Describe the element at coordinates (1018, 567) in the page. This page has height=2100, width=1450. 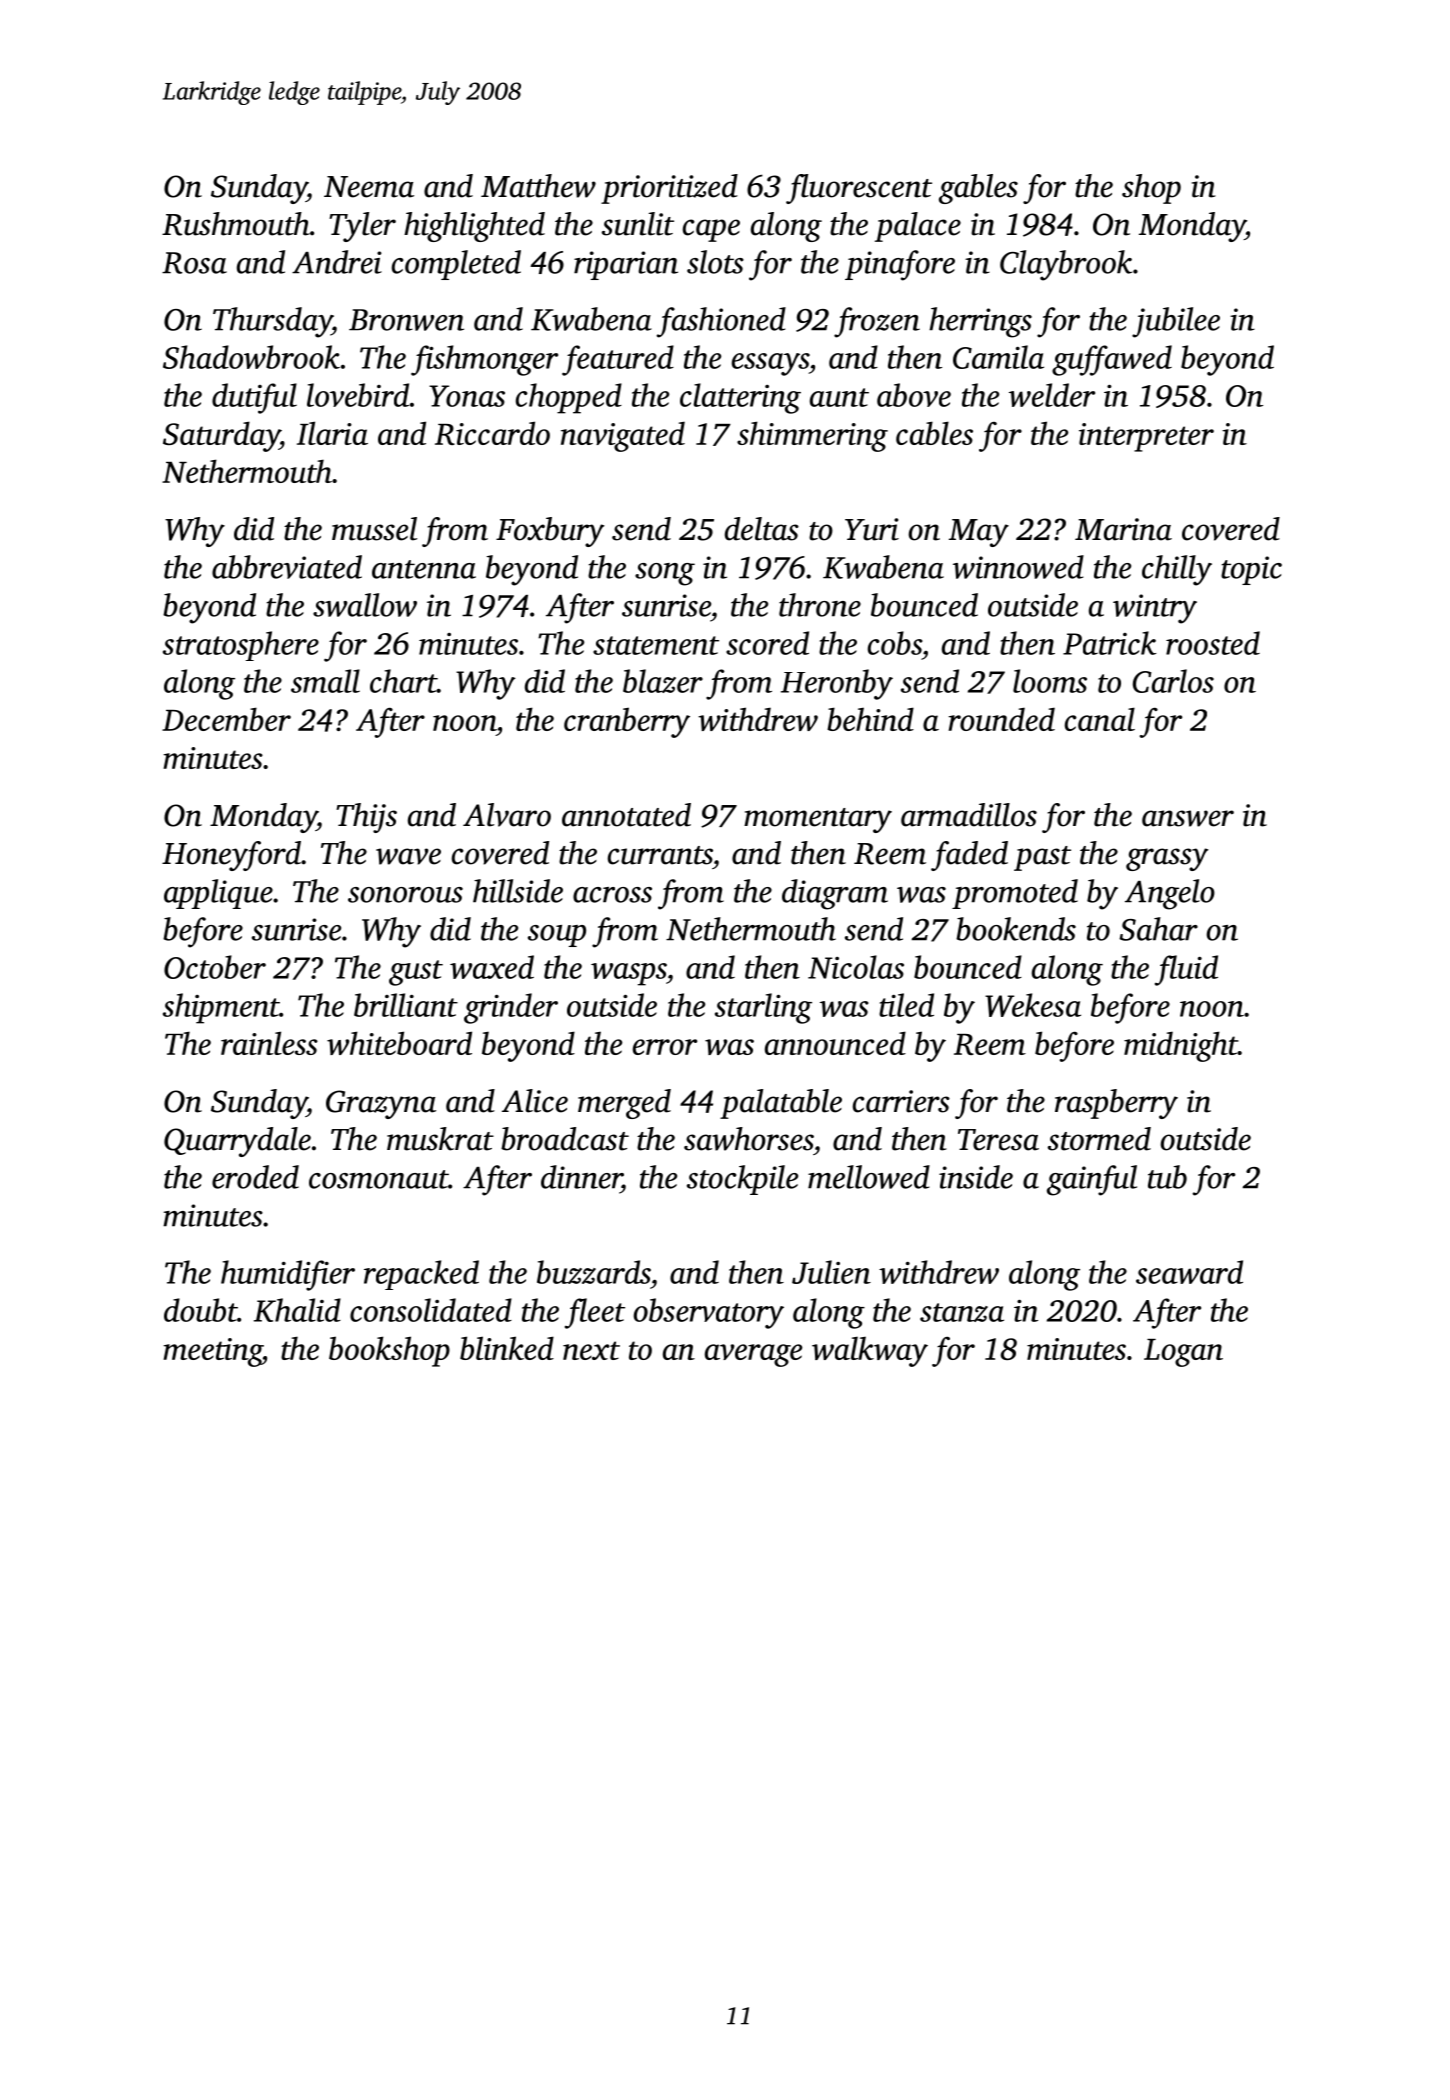
I see `winnowed` at that location.
